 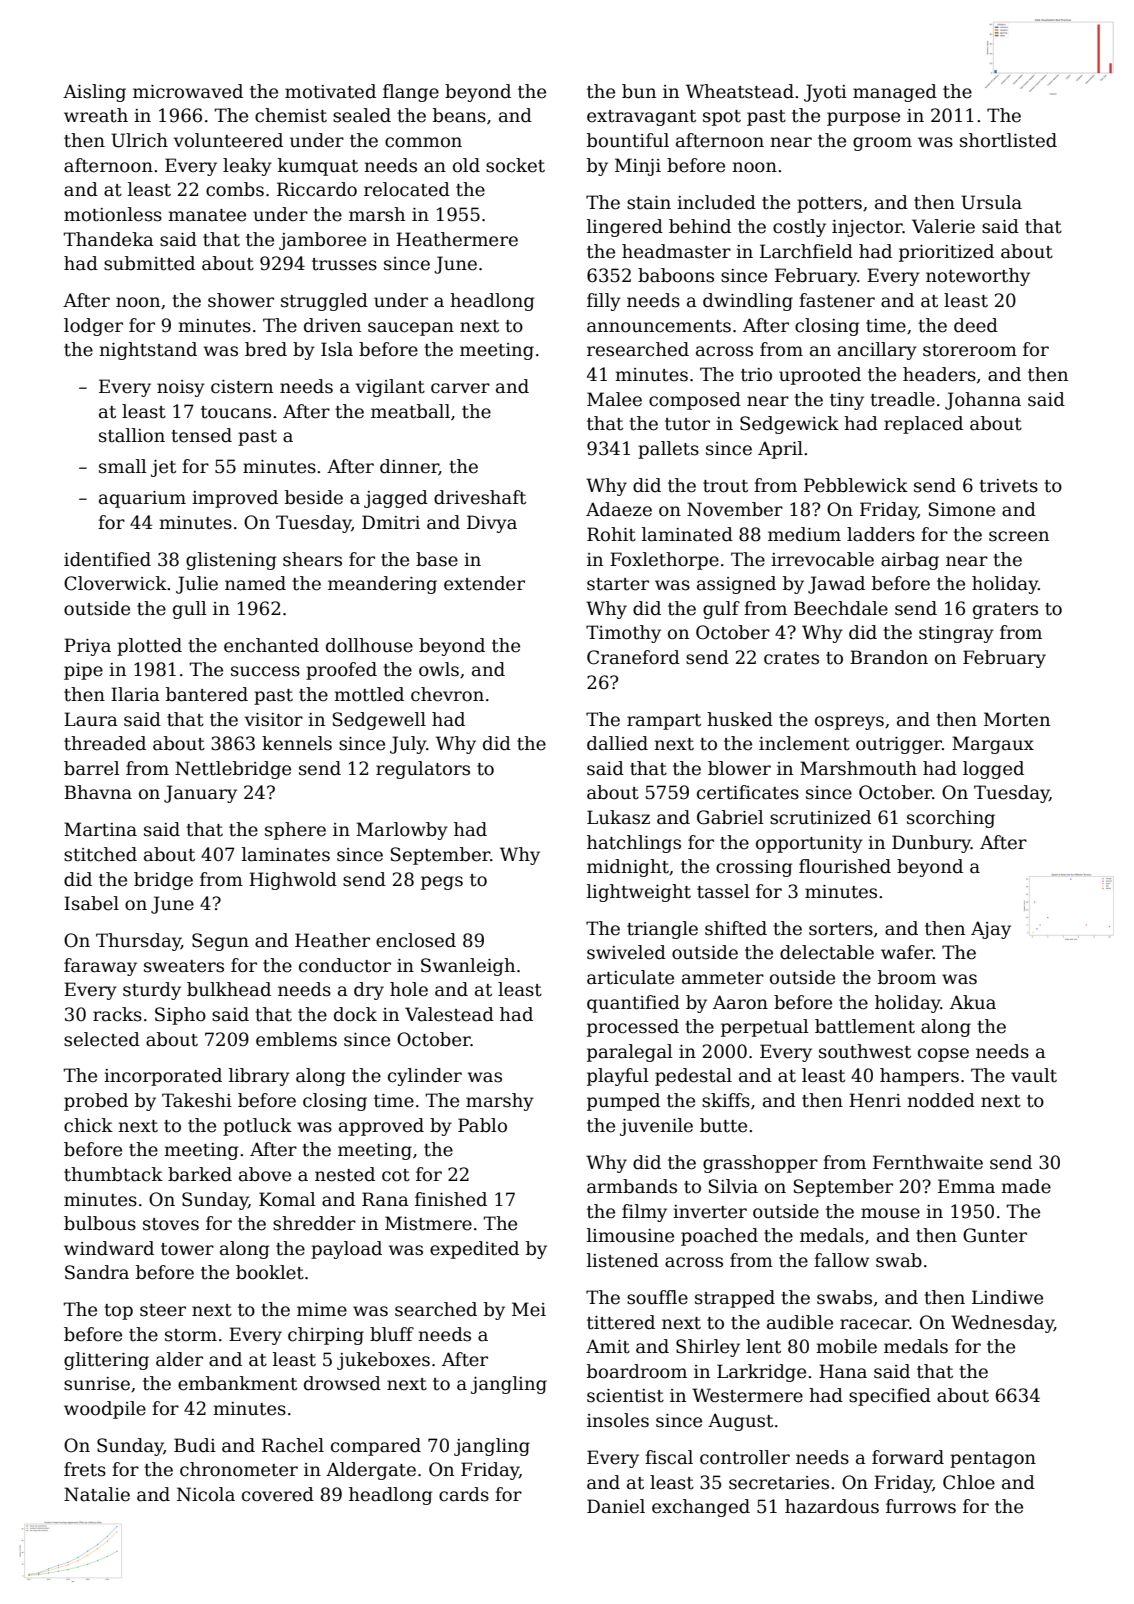 What do you see at coordinates (890, 1397) in the image?
I see `specified` at bounding box center [890, 1397].
